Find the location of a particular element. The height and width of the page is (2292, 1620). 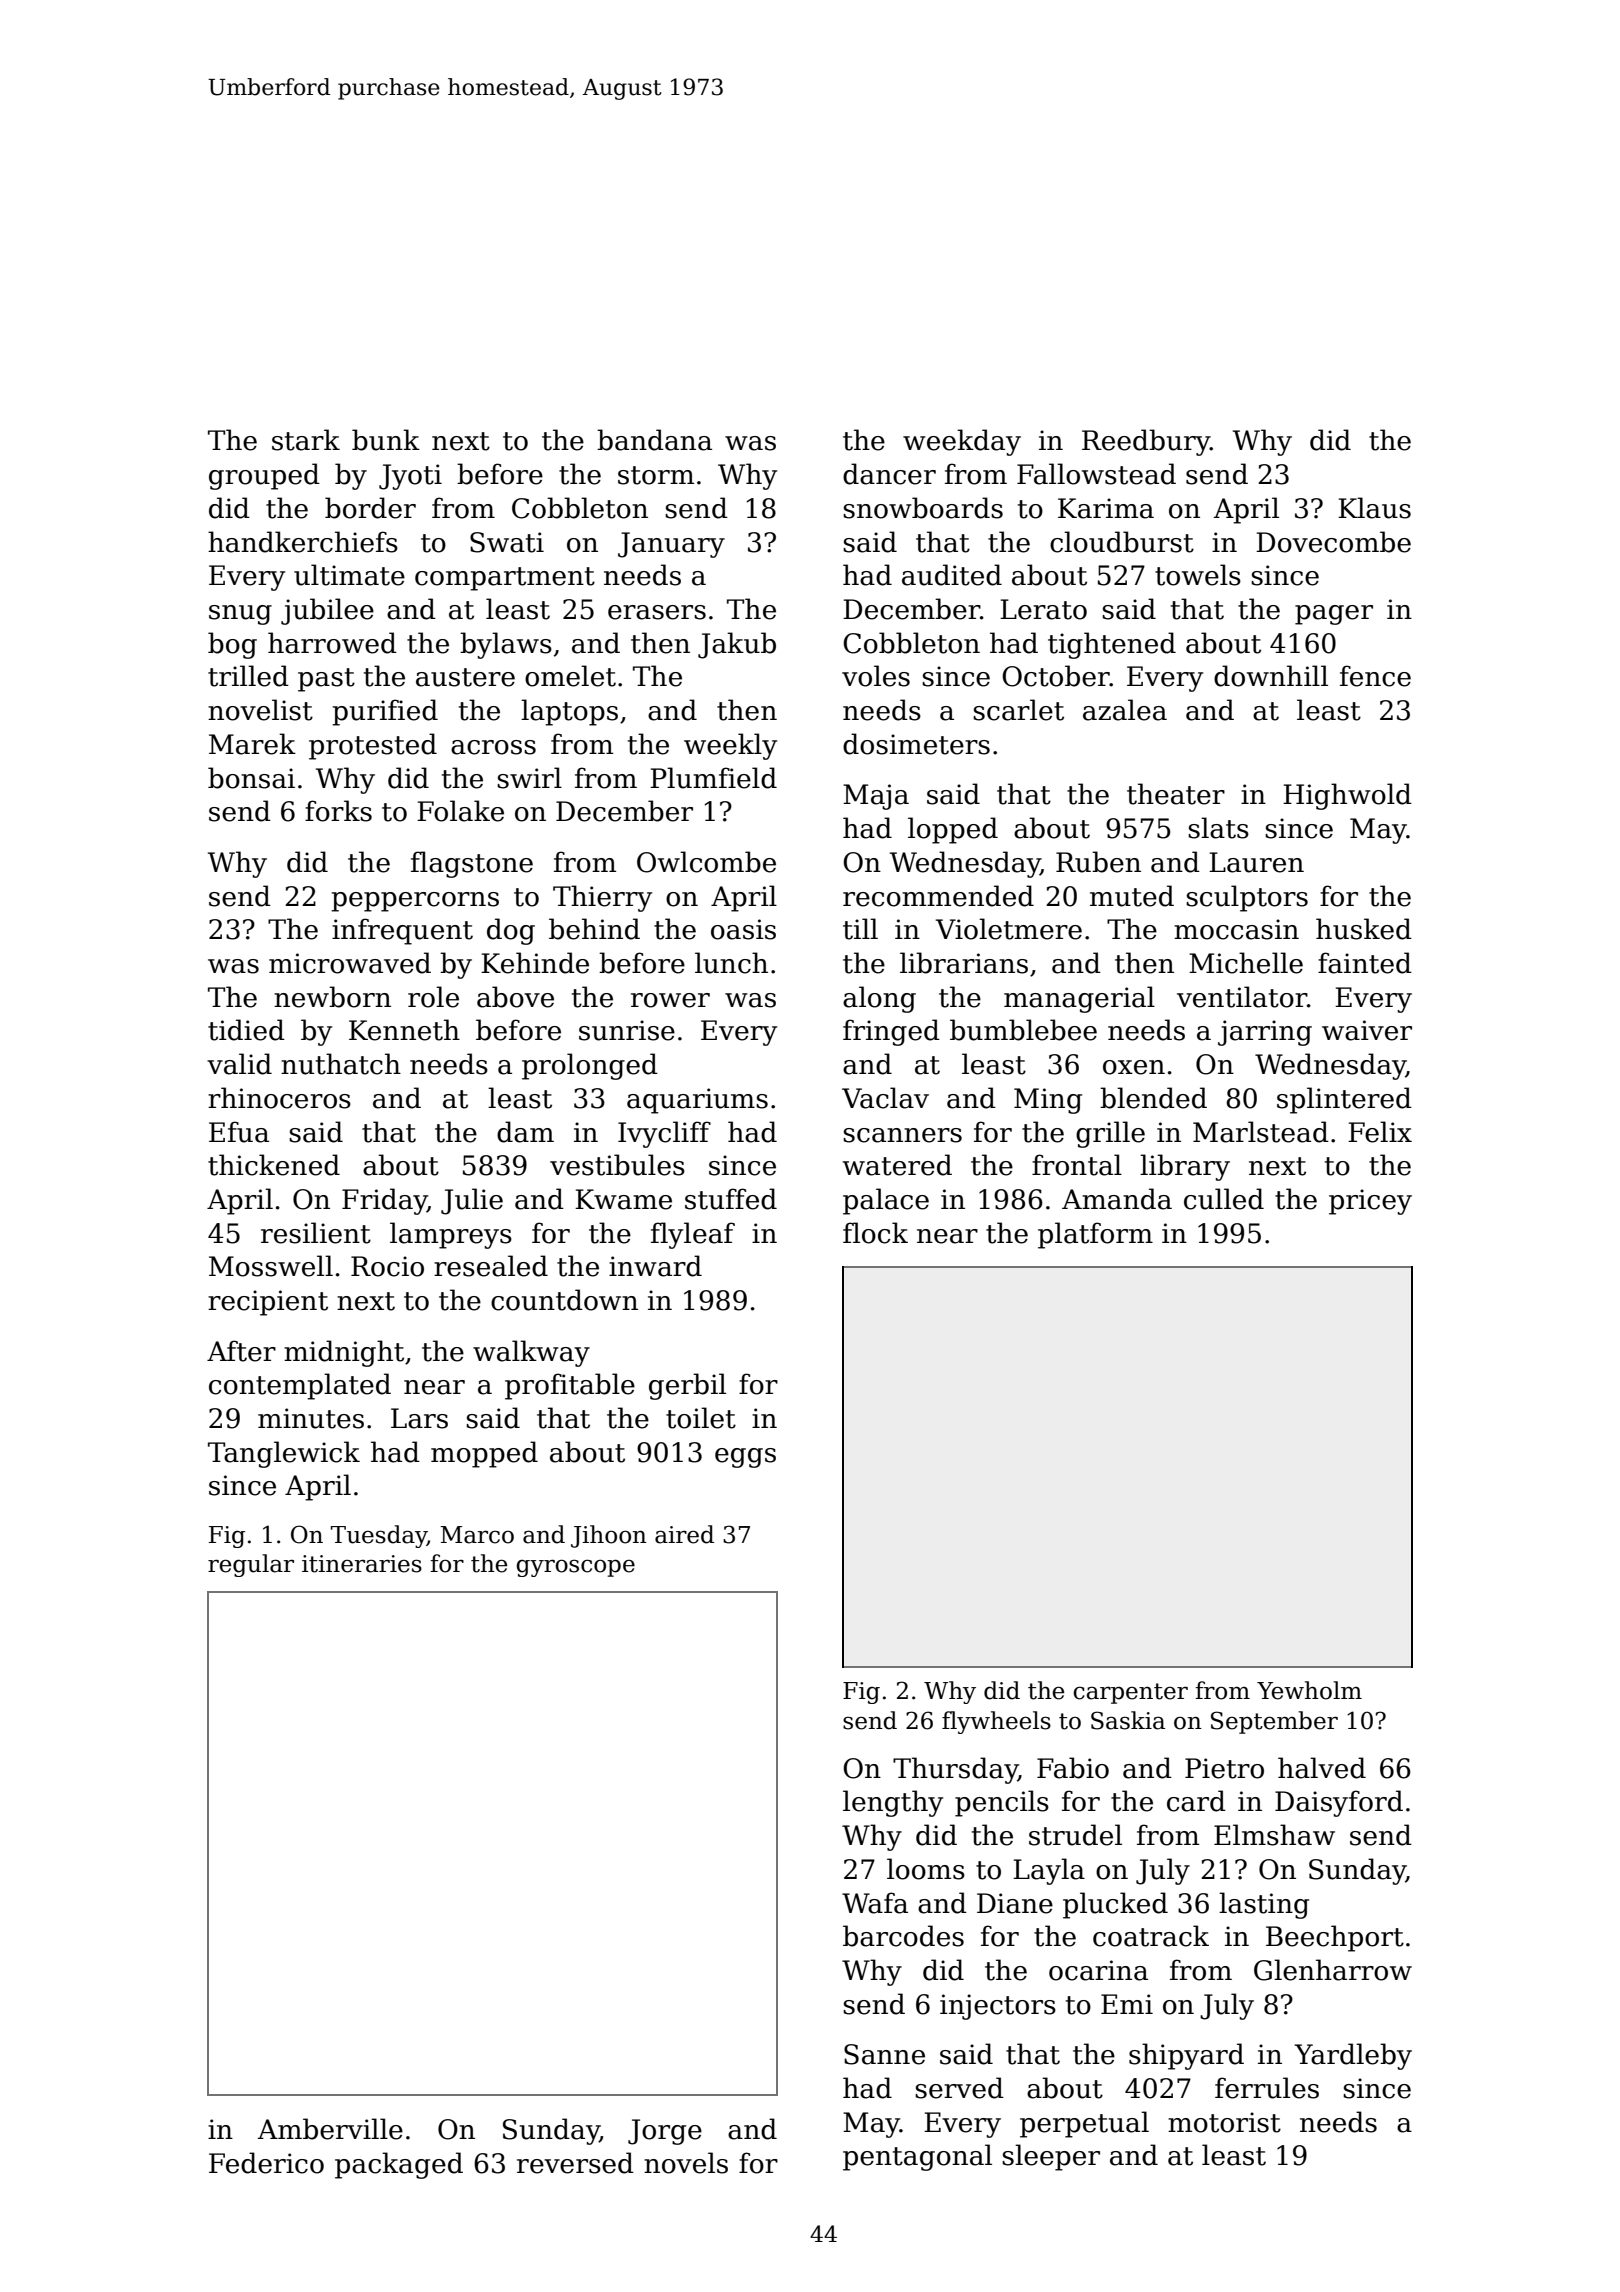

pentagonal is located at coordinates (917, 2157).
